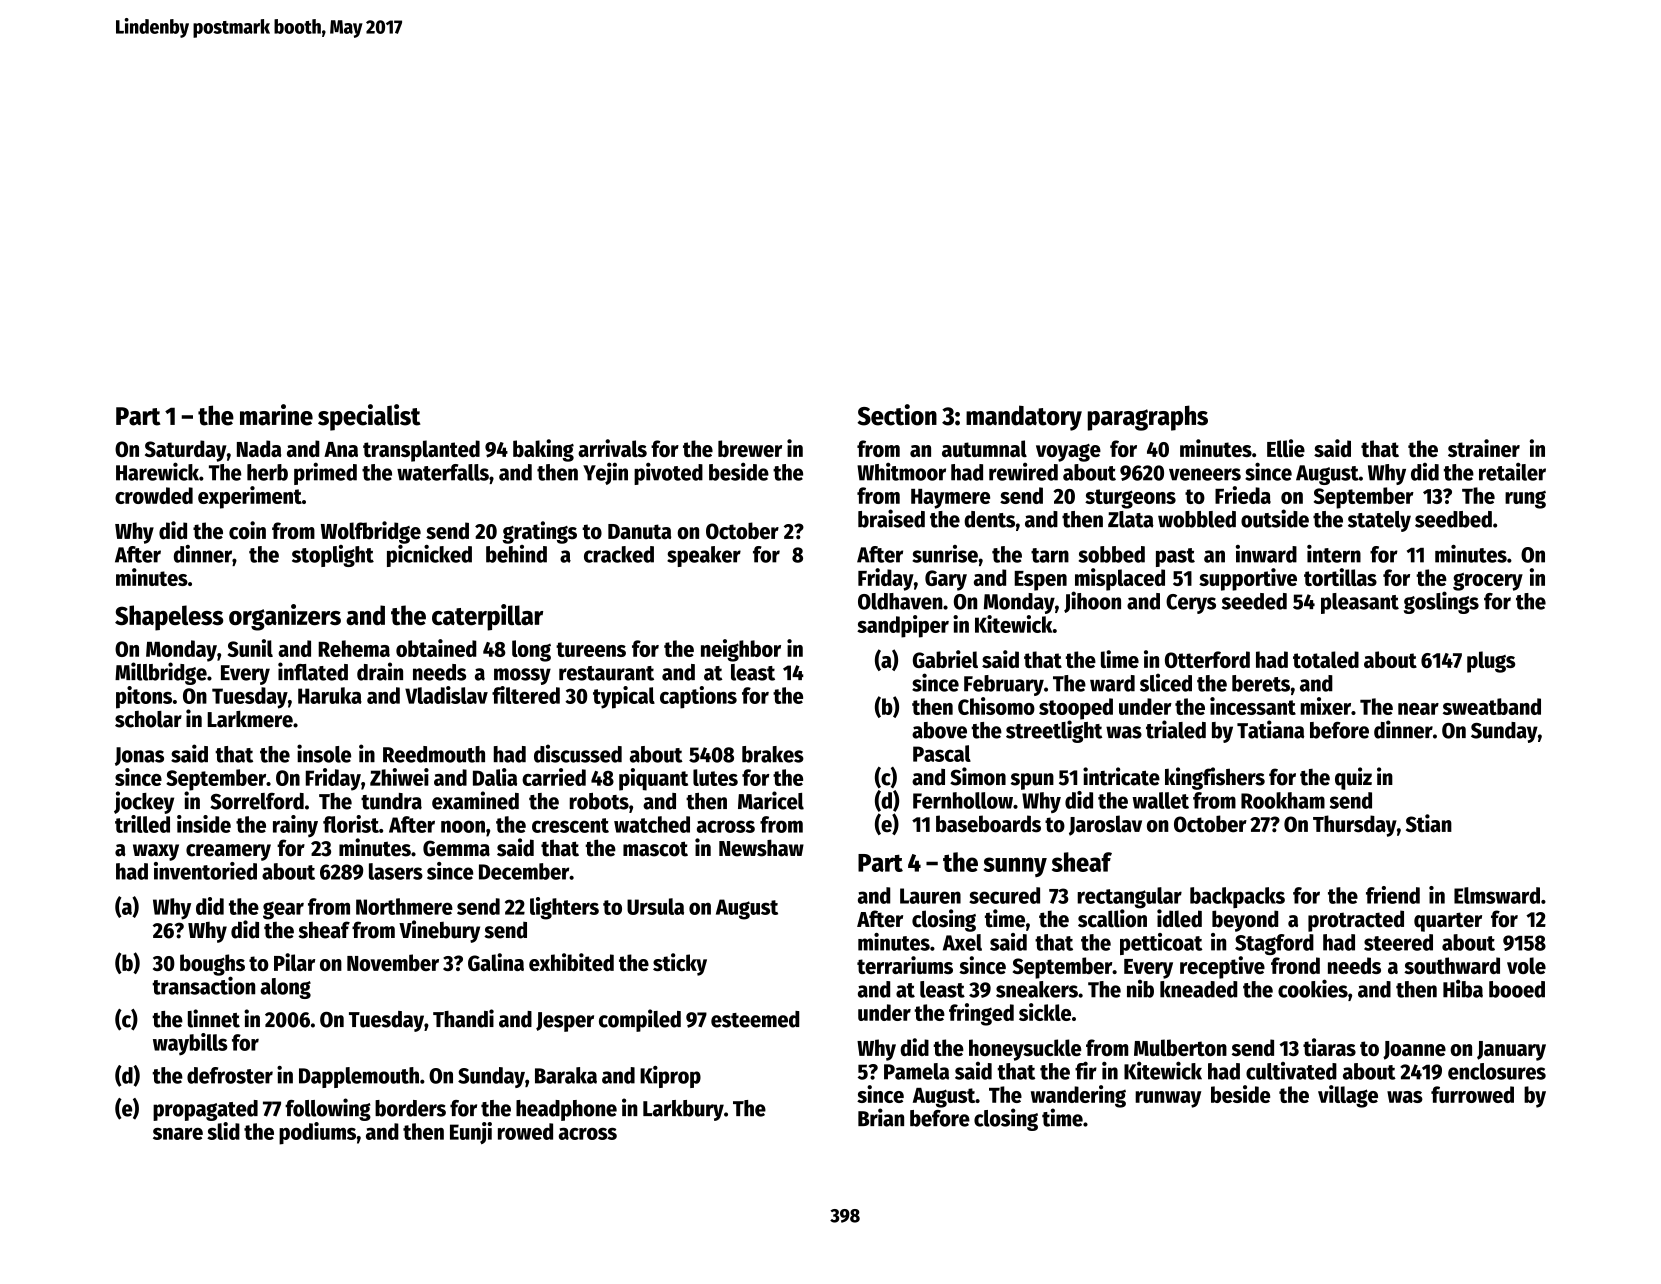  I want to click on trilled, so click(142, 824).
